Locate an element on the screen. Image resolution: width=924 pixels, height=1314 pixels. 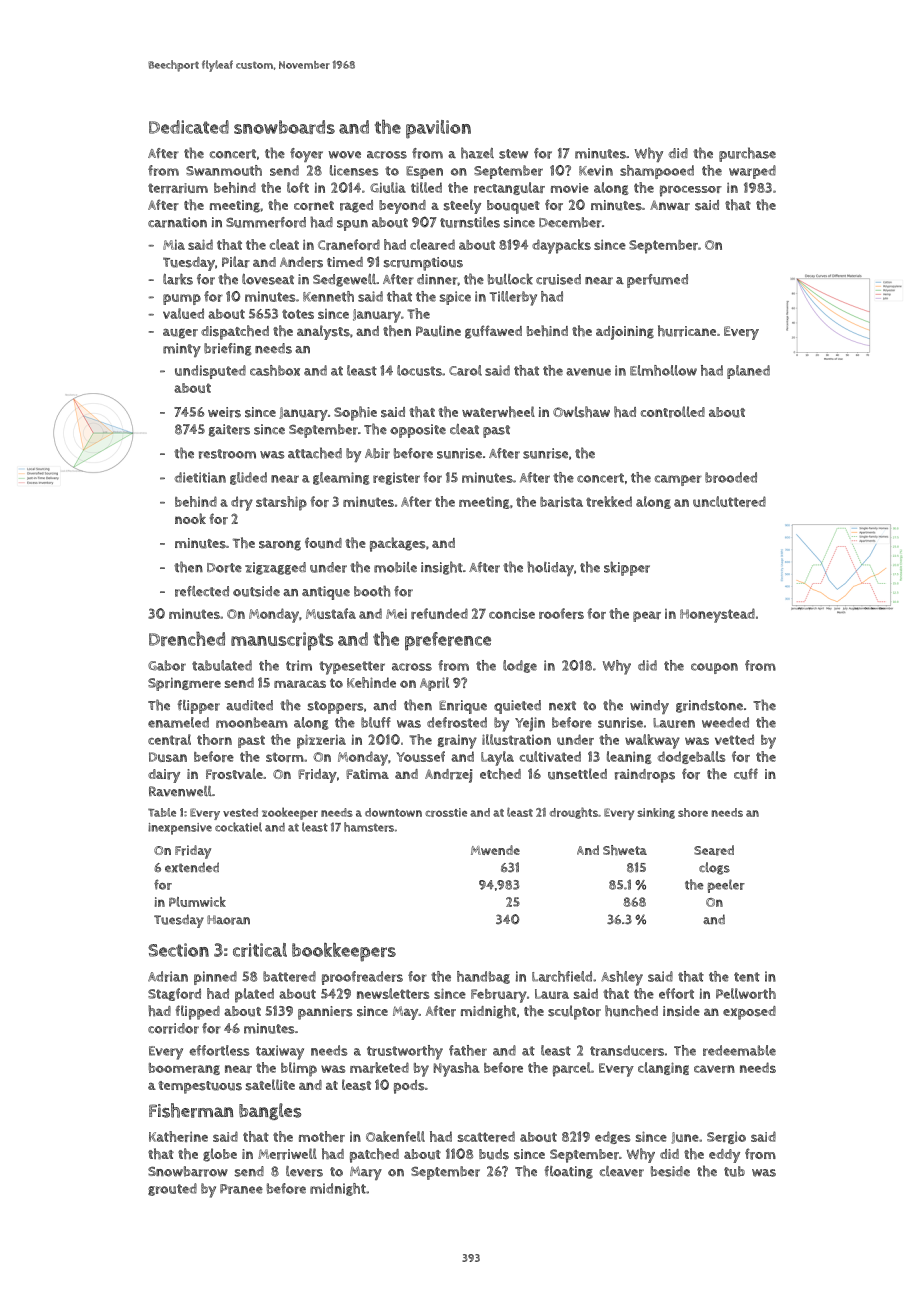
antique is located at coordinates (326, 593).
